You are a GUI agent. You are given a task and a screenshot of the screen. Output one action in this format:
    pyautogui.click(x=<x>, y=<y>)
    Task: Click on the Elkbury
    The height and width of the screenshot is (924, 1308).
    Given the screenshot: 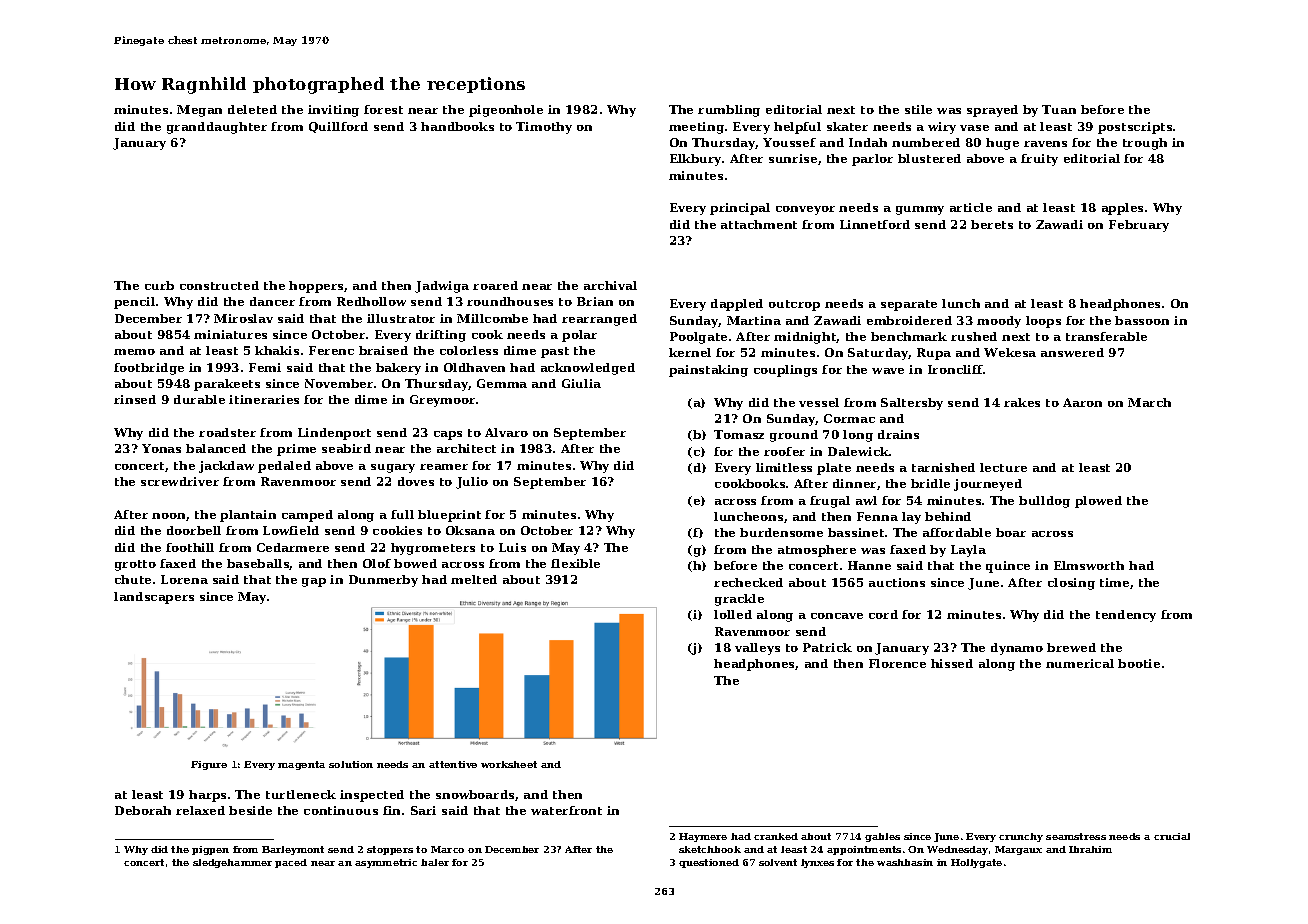 What is the action you would take?
    pyautogui.click(x=695, y=160)
